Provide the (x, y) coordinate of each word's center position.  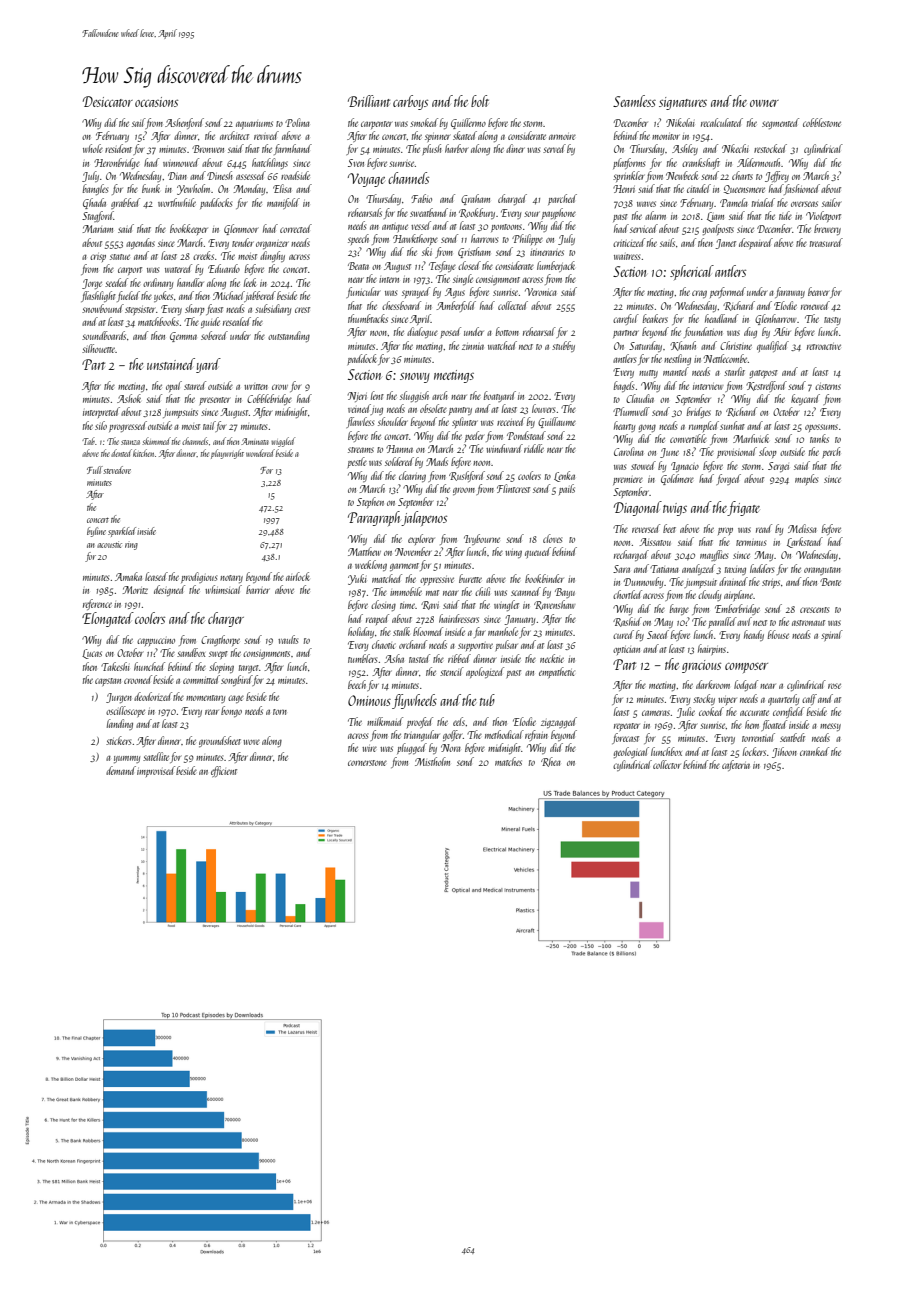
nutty (648, 374)
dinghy (272, 256)
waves (646, 204)
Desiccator (108, 101)
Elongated (108, 619)
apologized (485, 672)
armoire (562, 137)
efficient (224, 771)
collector (667, 764)
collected (513, 305)
